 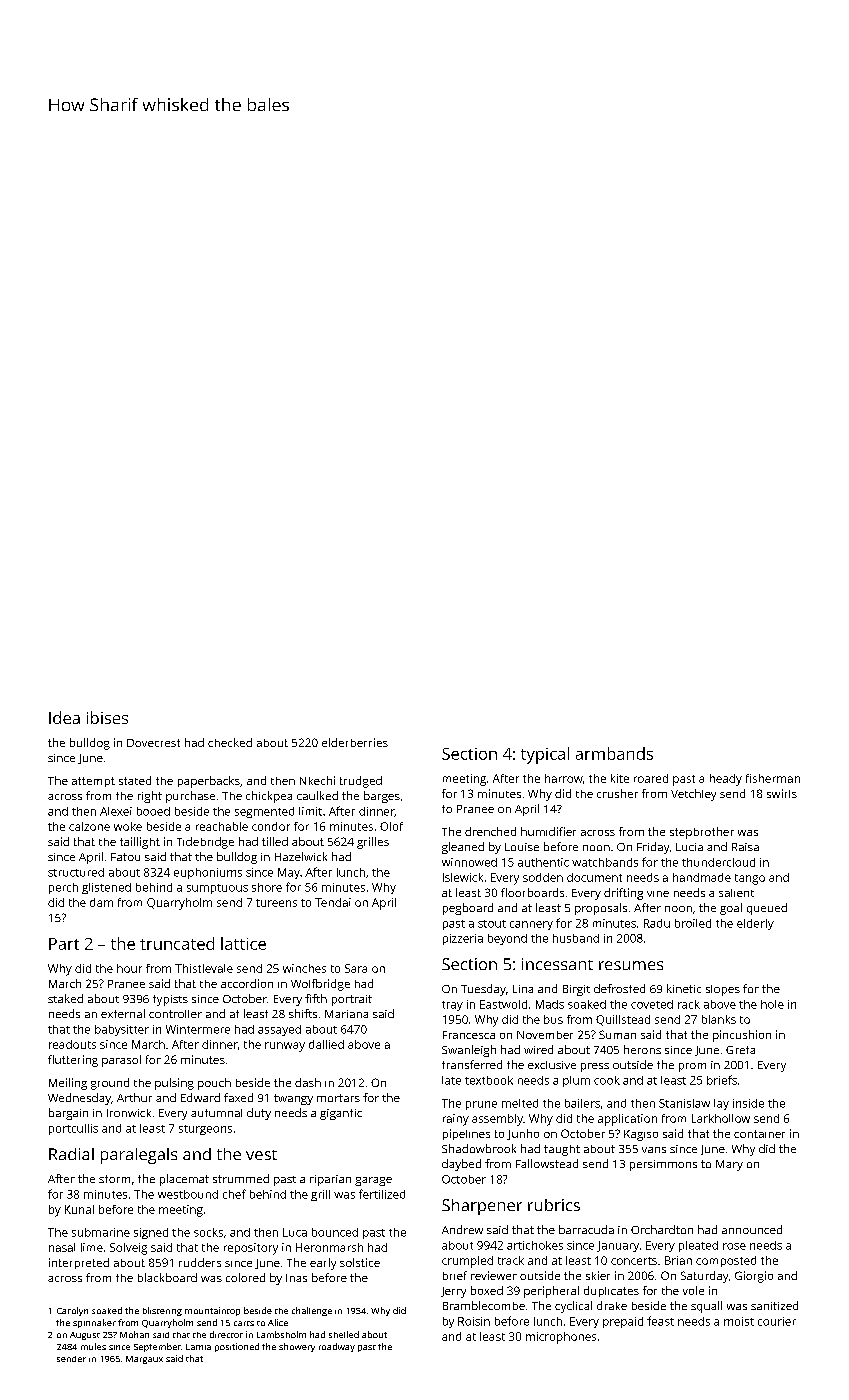 What do you see at coordinates (244, 1323) in the document?
I see `carts` at bounding box center [244, 1323].
